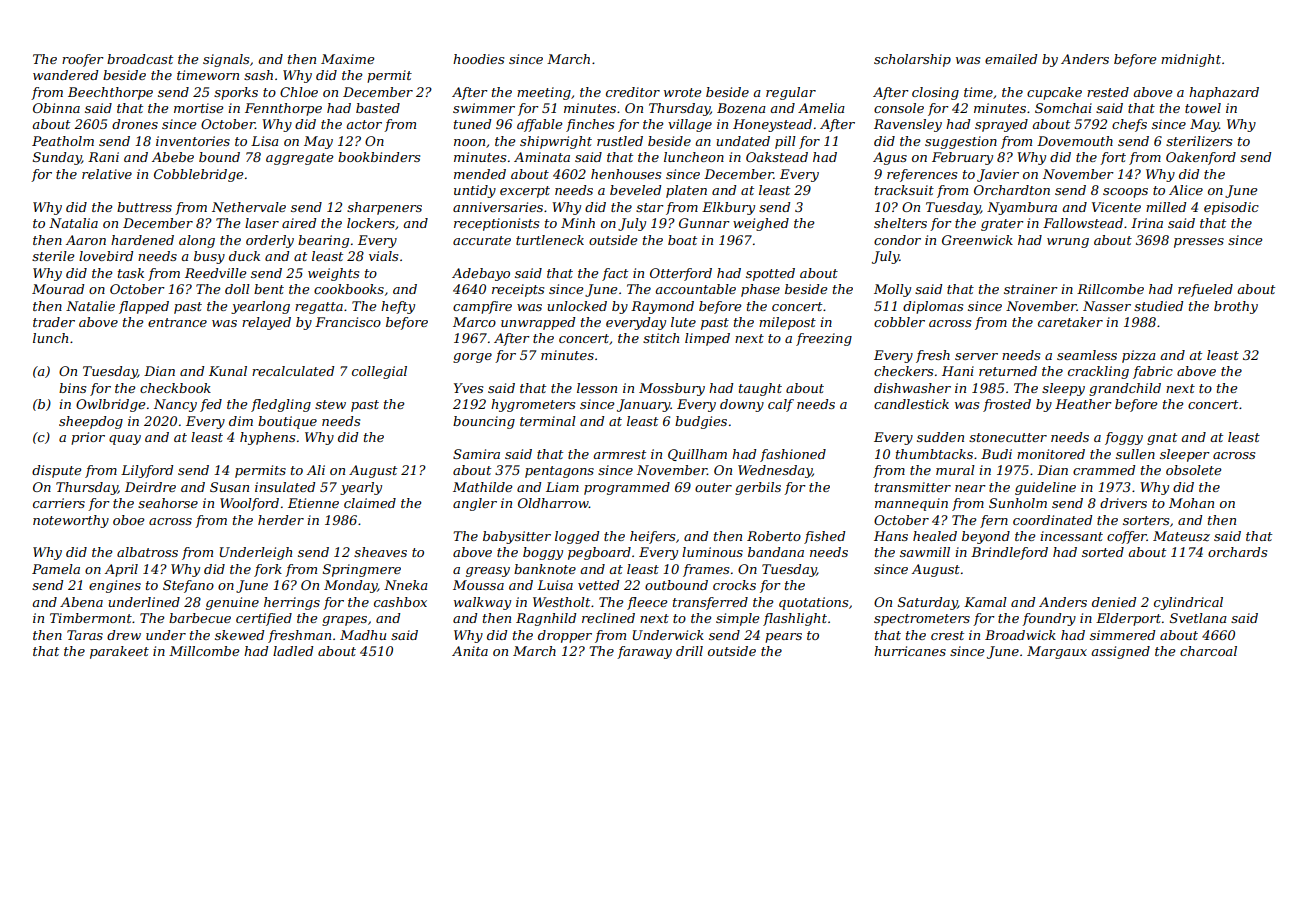 This page has width=1308, height=924. I want to click on fished, so click(824, 537).
